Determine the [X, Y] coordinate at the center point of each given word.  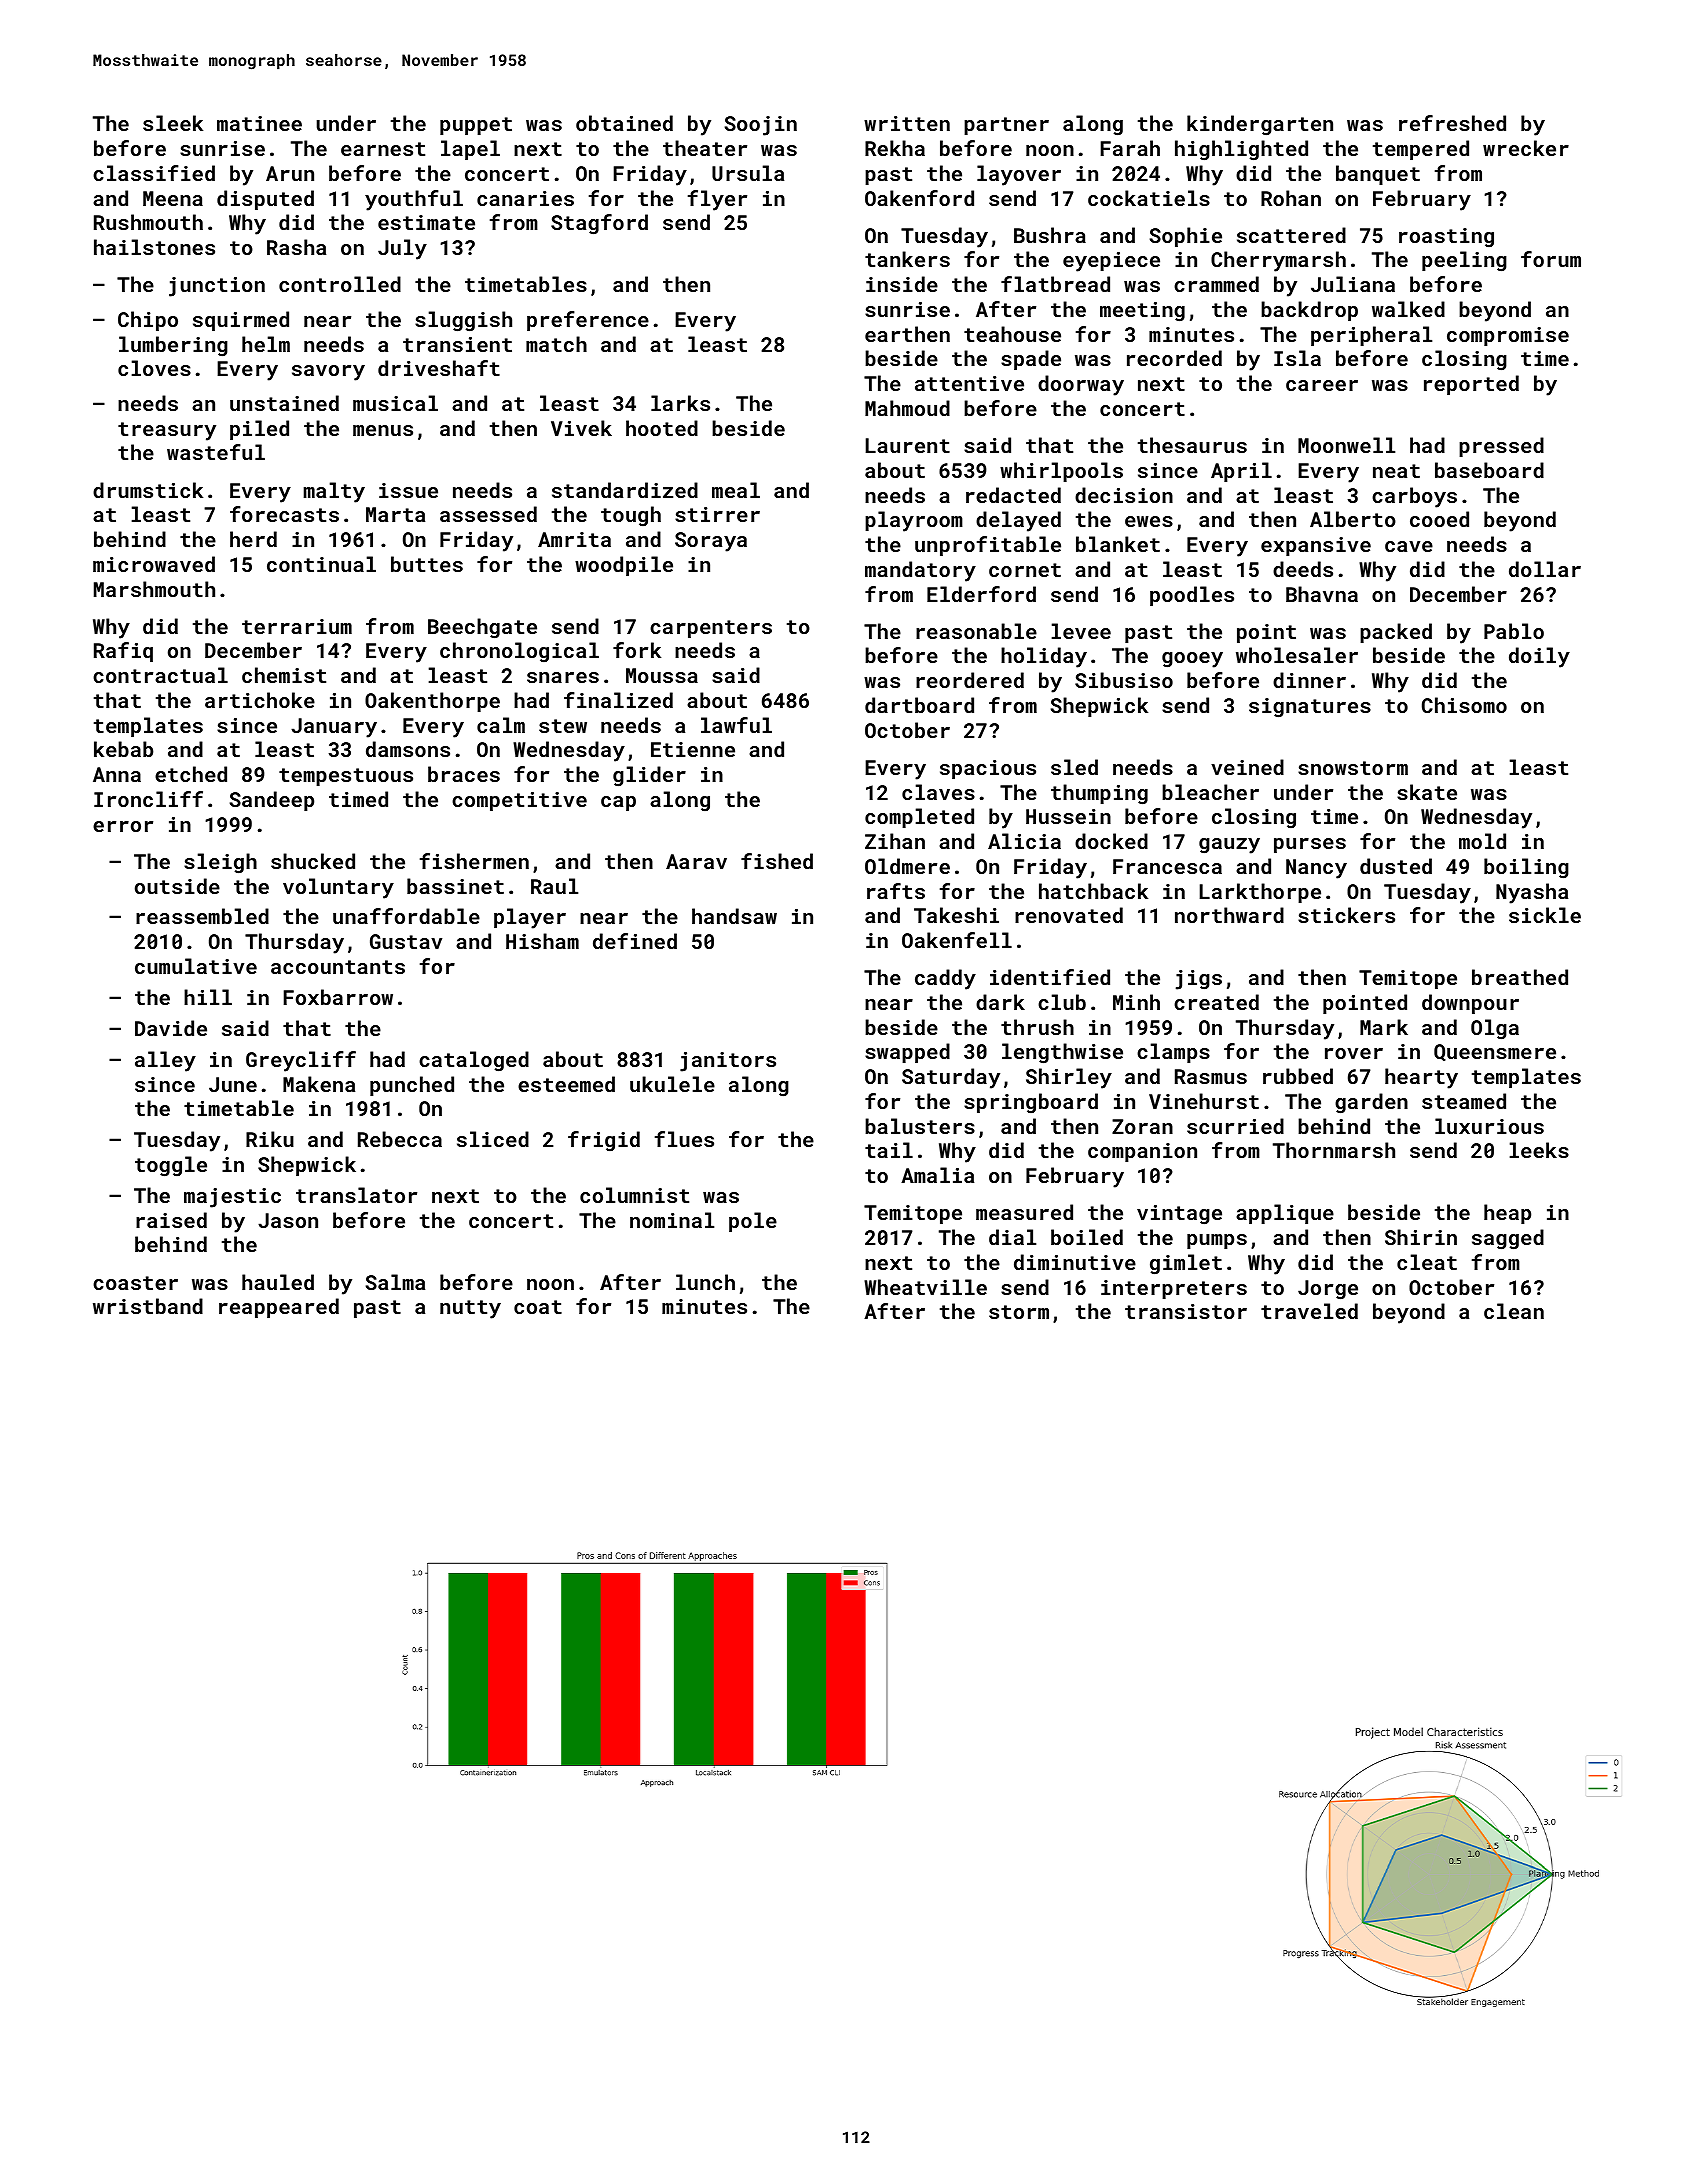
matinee [259, 123]
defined [635, 941]
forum [1551, 259]
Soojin [761, 126]
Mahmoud [907, 408]
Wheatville [925, 1287]
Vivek [581, 428]
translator [356, 1195]
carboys [1414, 497]
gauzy [1229, 846]
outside [177, 886]
